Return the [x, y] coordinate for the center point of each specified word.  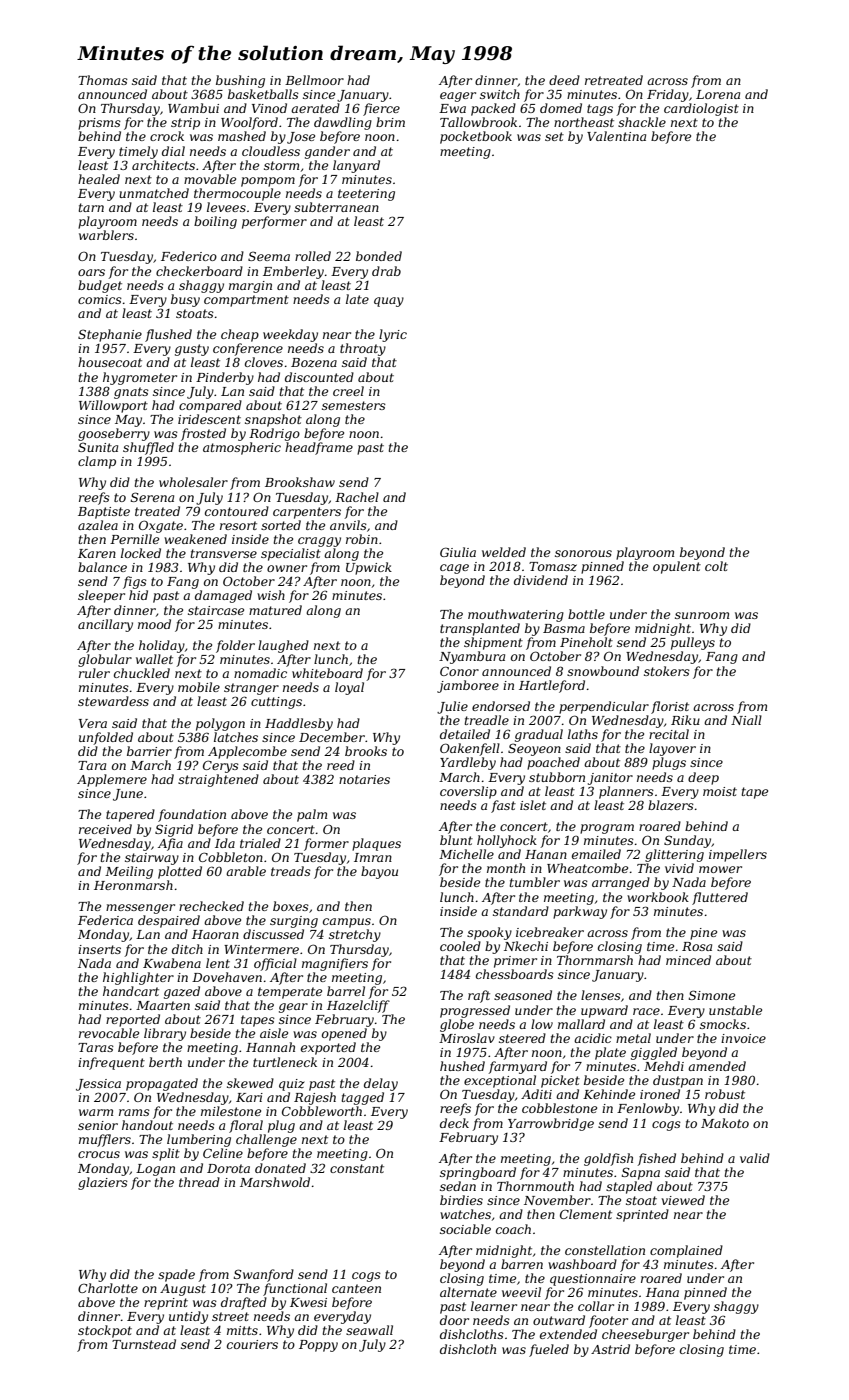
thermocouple [237, 194]
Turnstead [144, 1344]
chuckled [142, 673]
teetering [366, 195]
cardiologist [701, 109]
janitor [610, 779]
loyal [349, 688]
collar [596, 1306]
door [454, 1320]
